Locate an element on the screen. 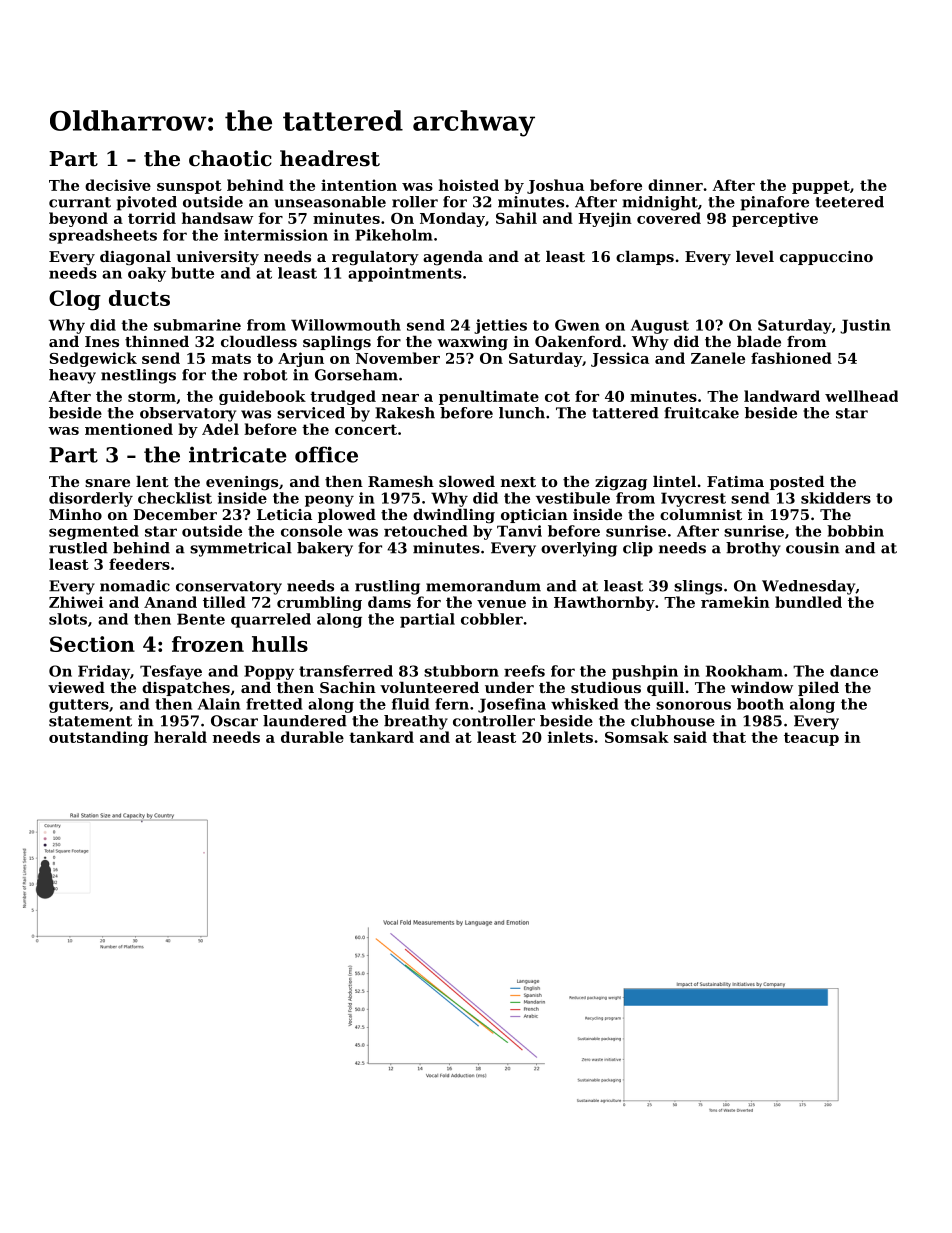 Image resolution: width=952 pixels, height=1233 pixels. conservatory is located at coordinates (229, 588).
